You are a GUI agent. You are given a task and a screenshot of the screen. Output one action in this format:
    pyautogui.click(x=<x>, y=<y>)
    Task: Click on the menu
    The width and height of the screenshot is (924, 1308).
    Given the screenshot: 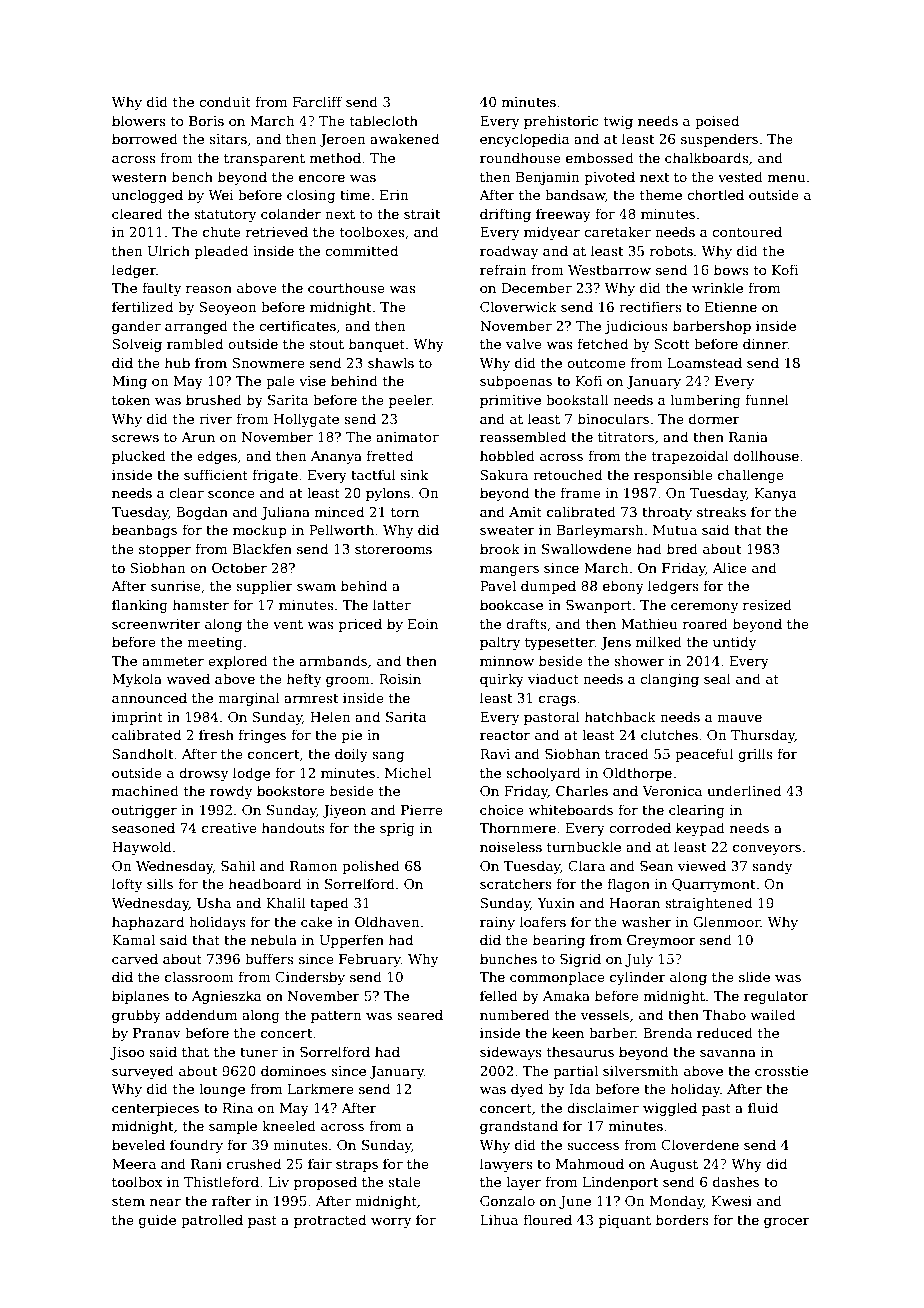 What is the action you would take?
    pyautogui.click(x=786, y=178)
